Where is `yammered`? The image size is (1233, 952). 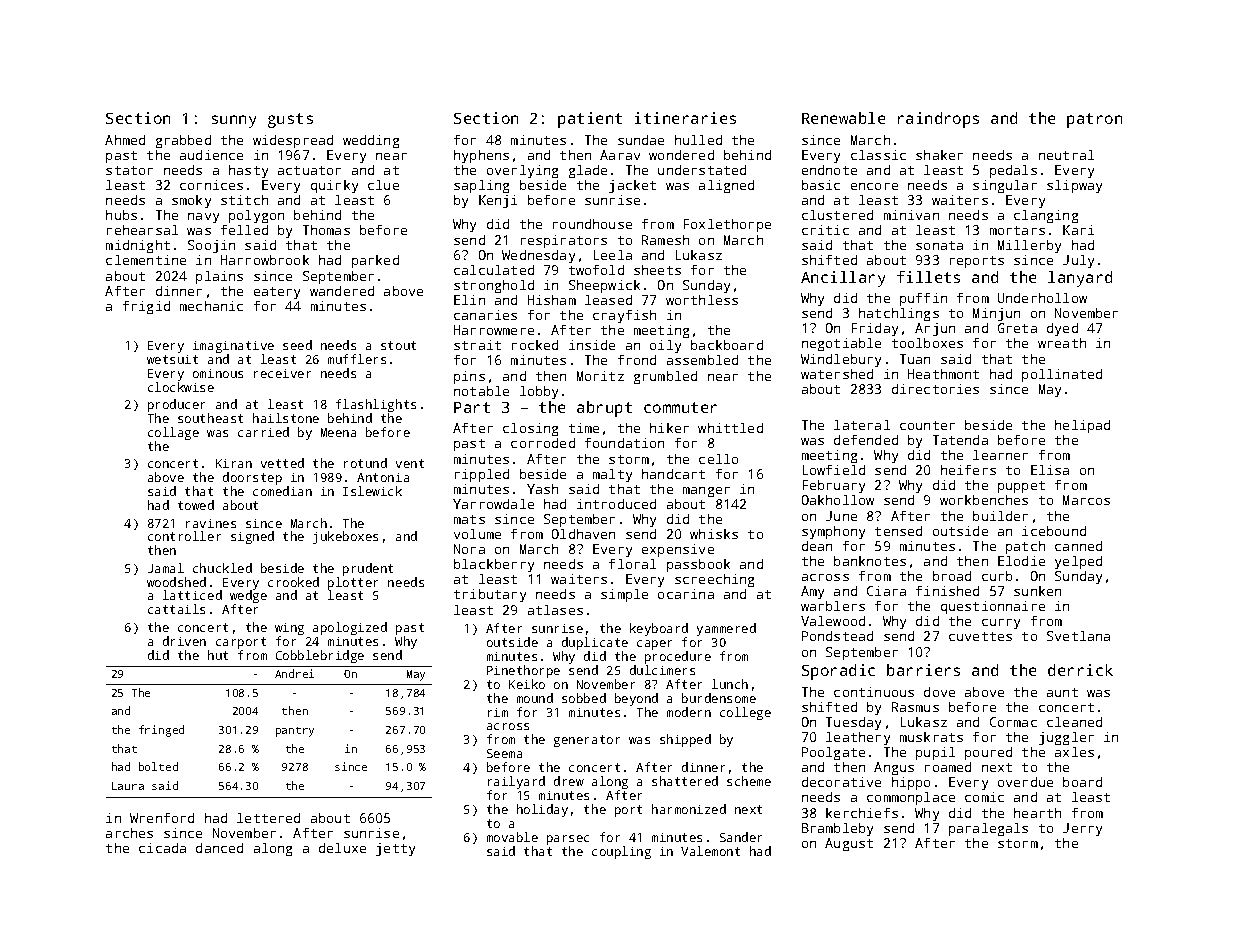 yammered is located at coordinates (726, 629).
